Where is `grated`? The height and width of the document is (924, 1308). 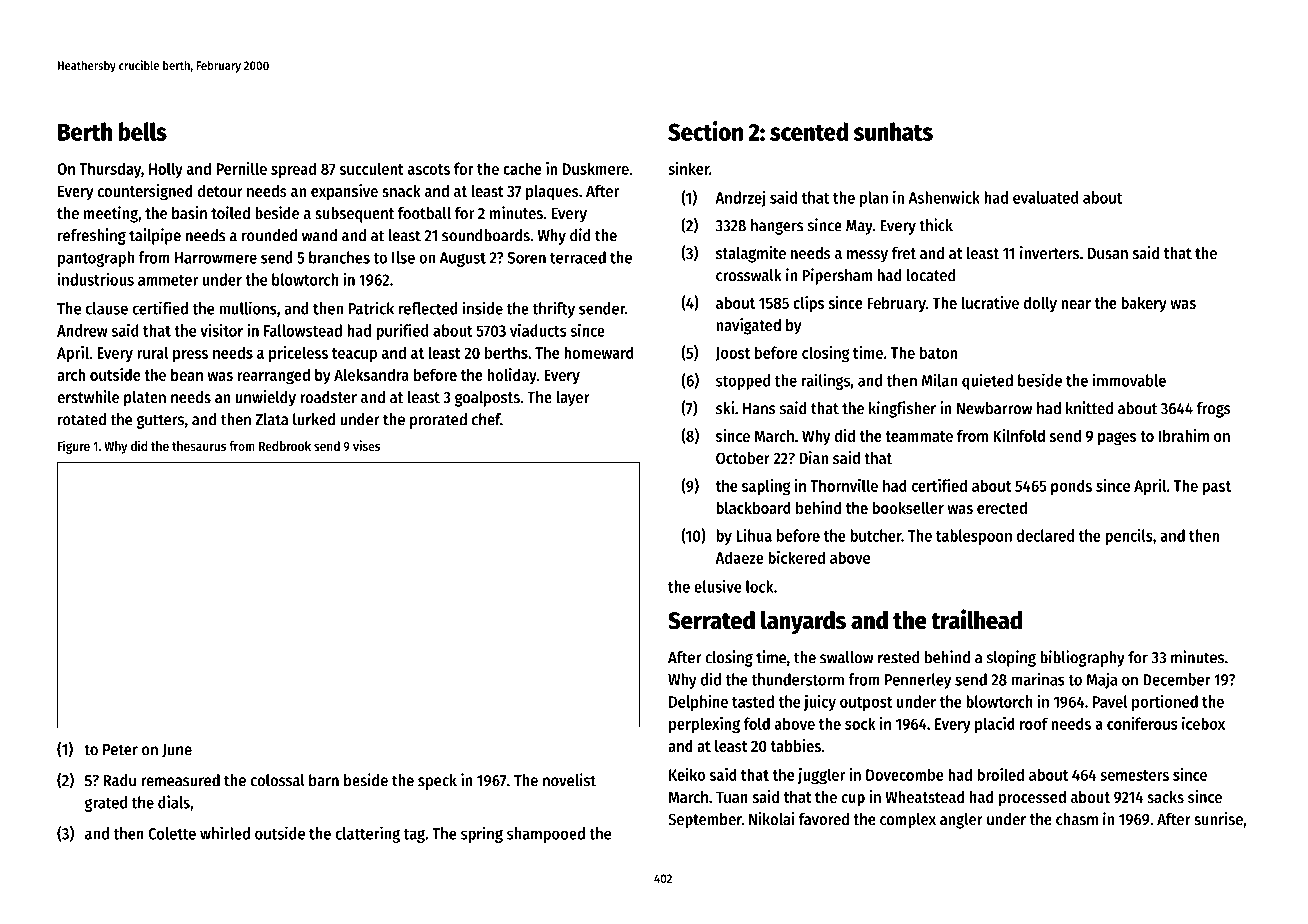
grated is located at coordinates (106, 804).
